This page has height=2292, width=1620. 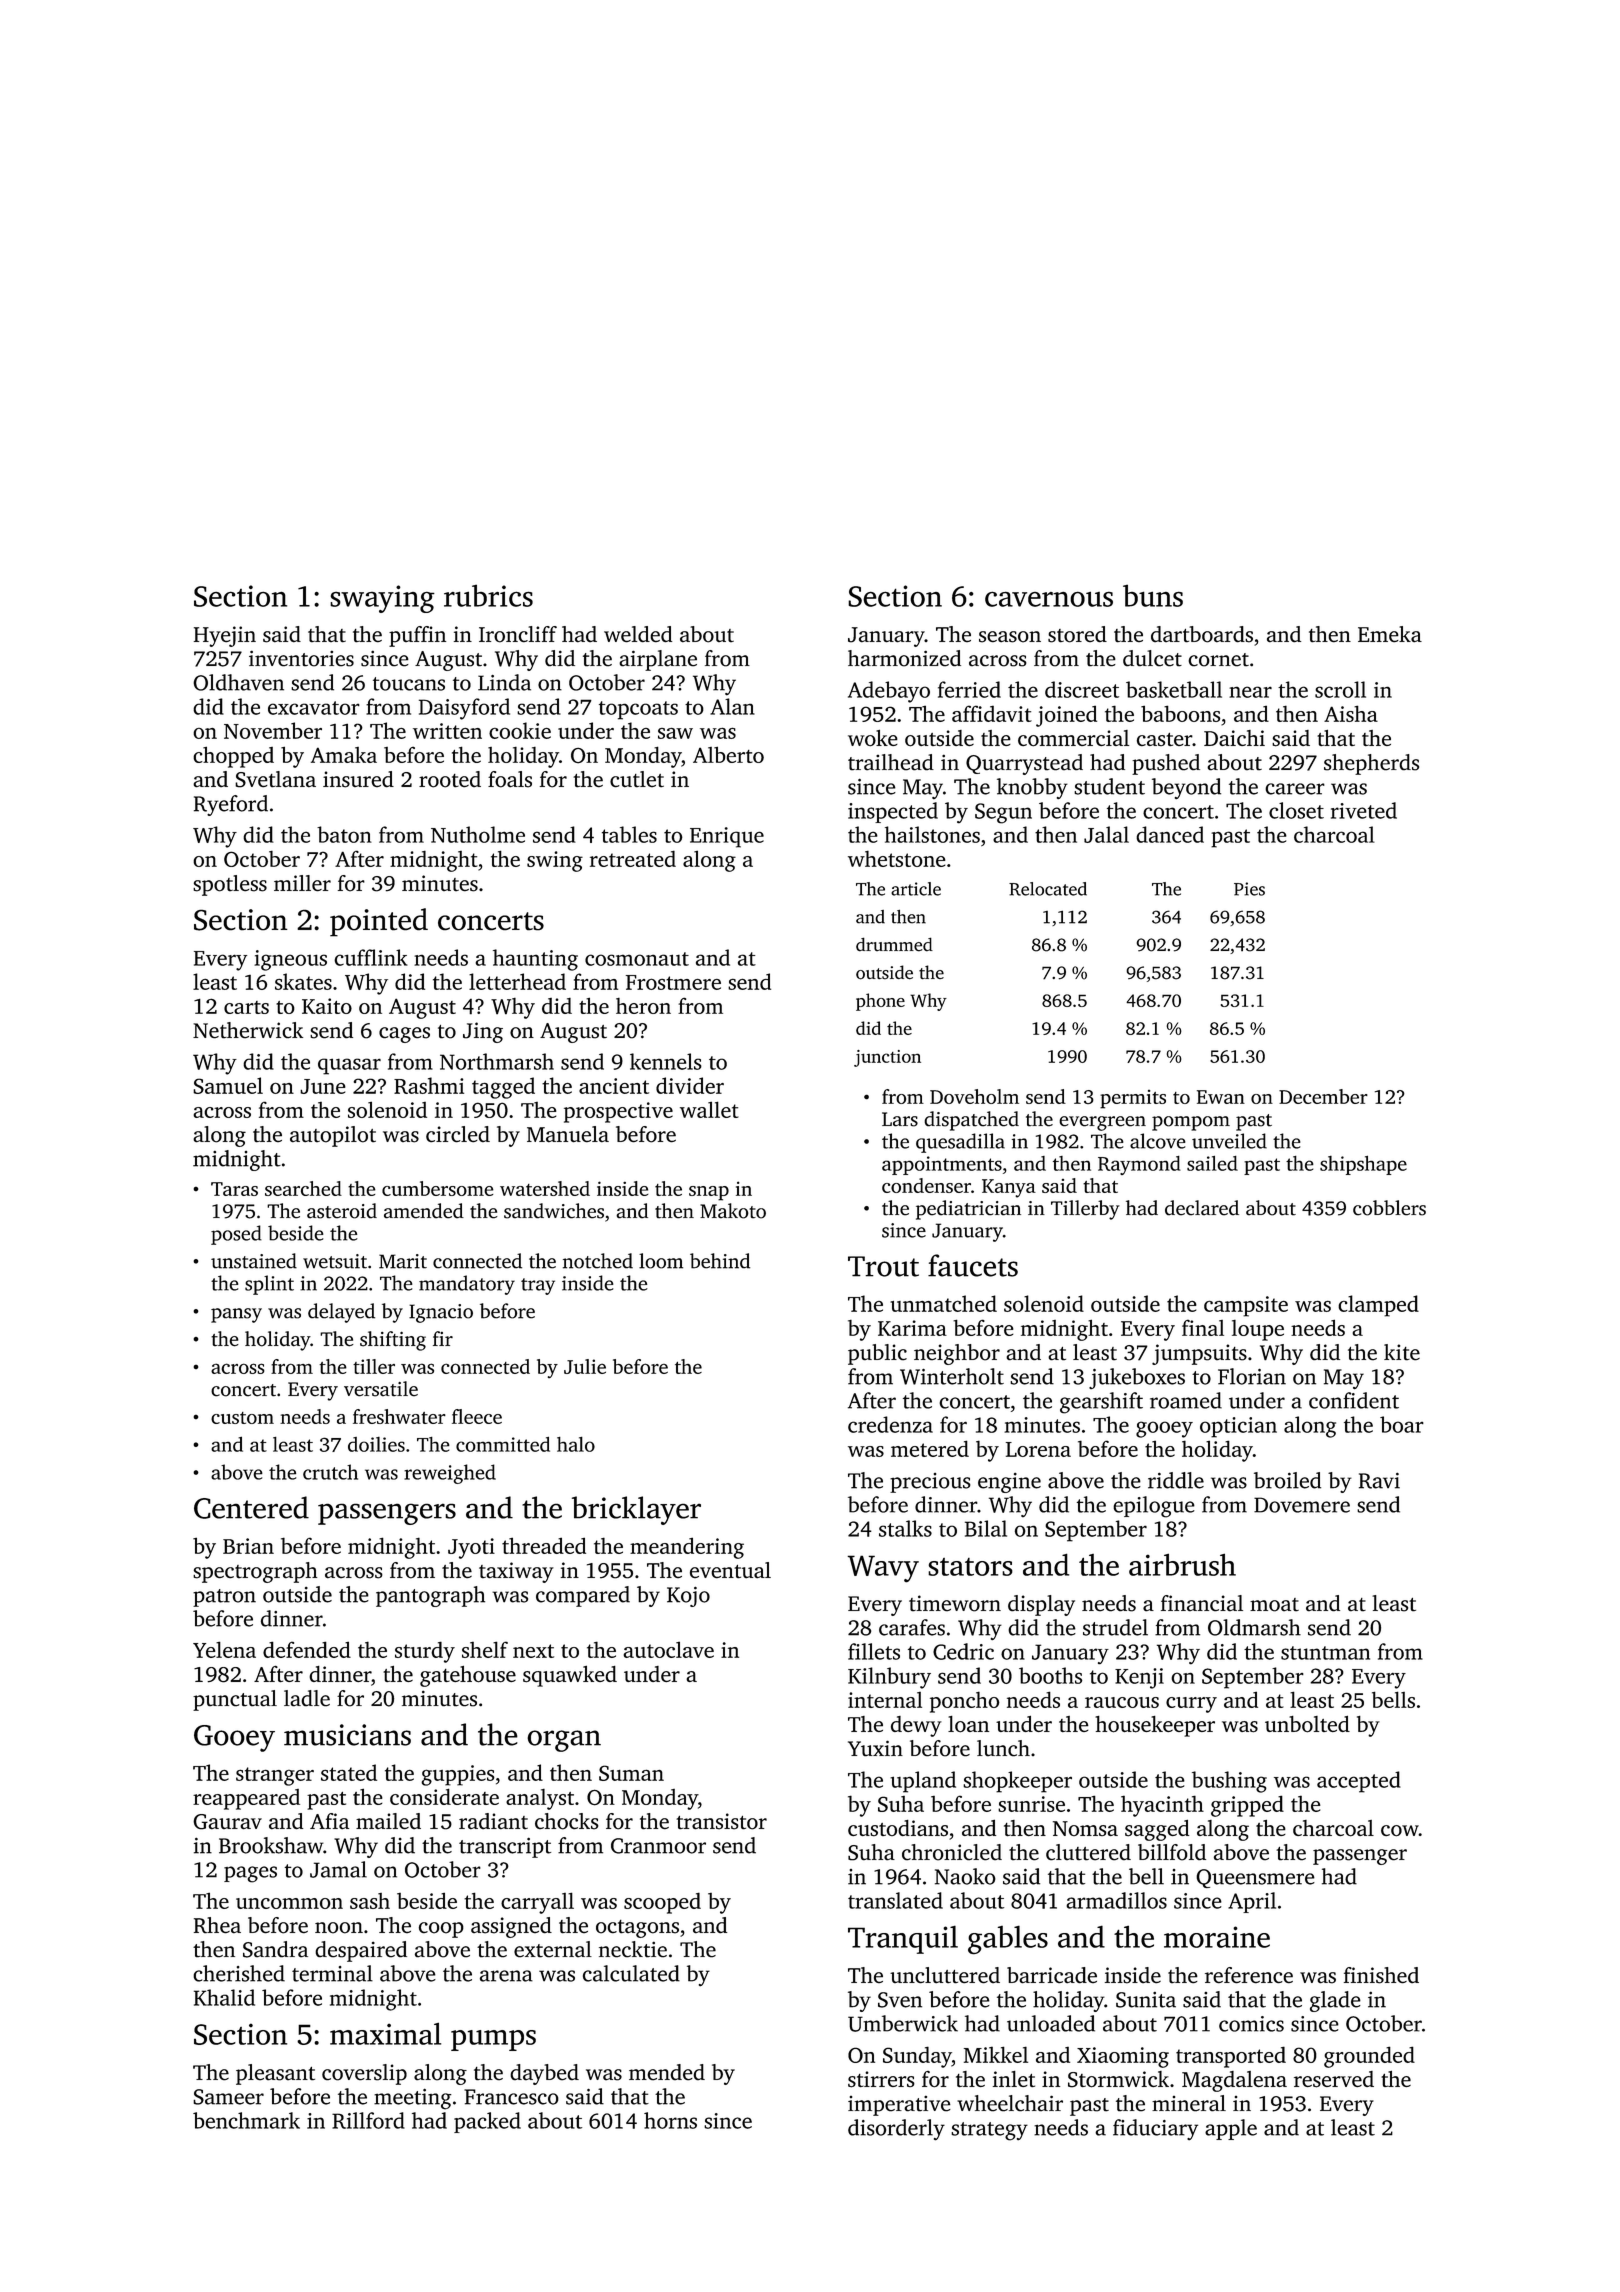 I want to click on punctual, so click(x=235, y=1700).
